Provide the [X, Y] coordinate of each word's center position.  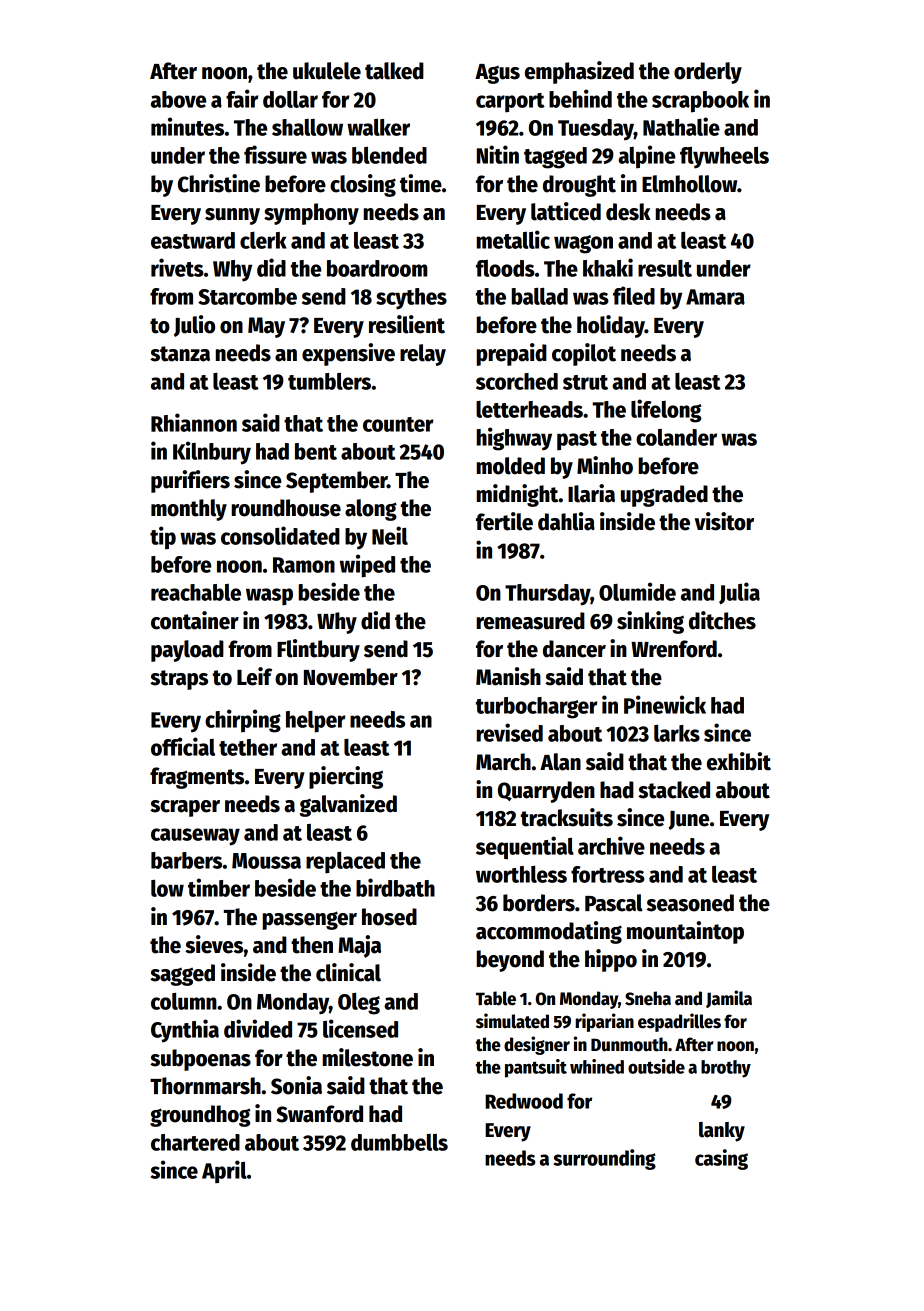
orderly [708, 73]
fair [242, 98]
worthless [521, 874]
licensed [360, 1028]
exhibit [739, 761]
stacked [674, 790]
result [665, 268]
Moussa [266, 861]
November [351, 677]
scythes [411, 299]
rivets [177, 267]
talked [394, 71]
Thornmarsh [205, 1086]
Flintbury [318, 650]
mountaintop [685, 932]
